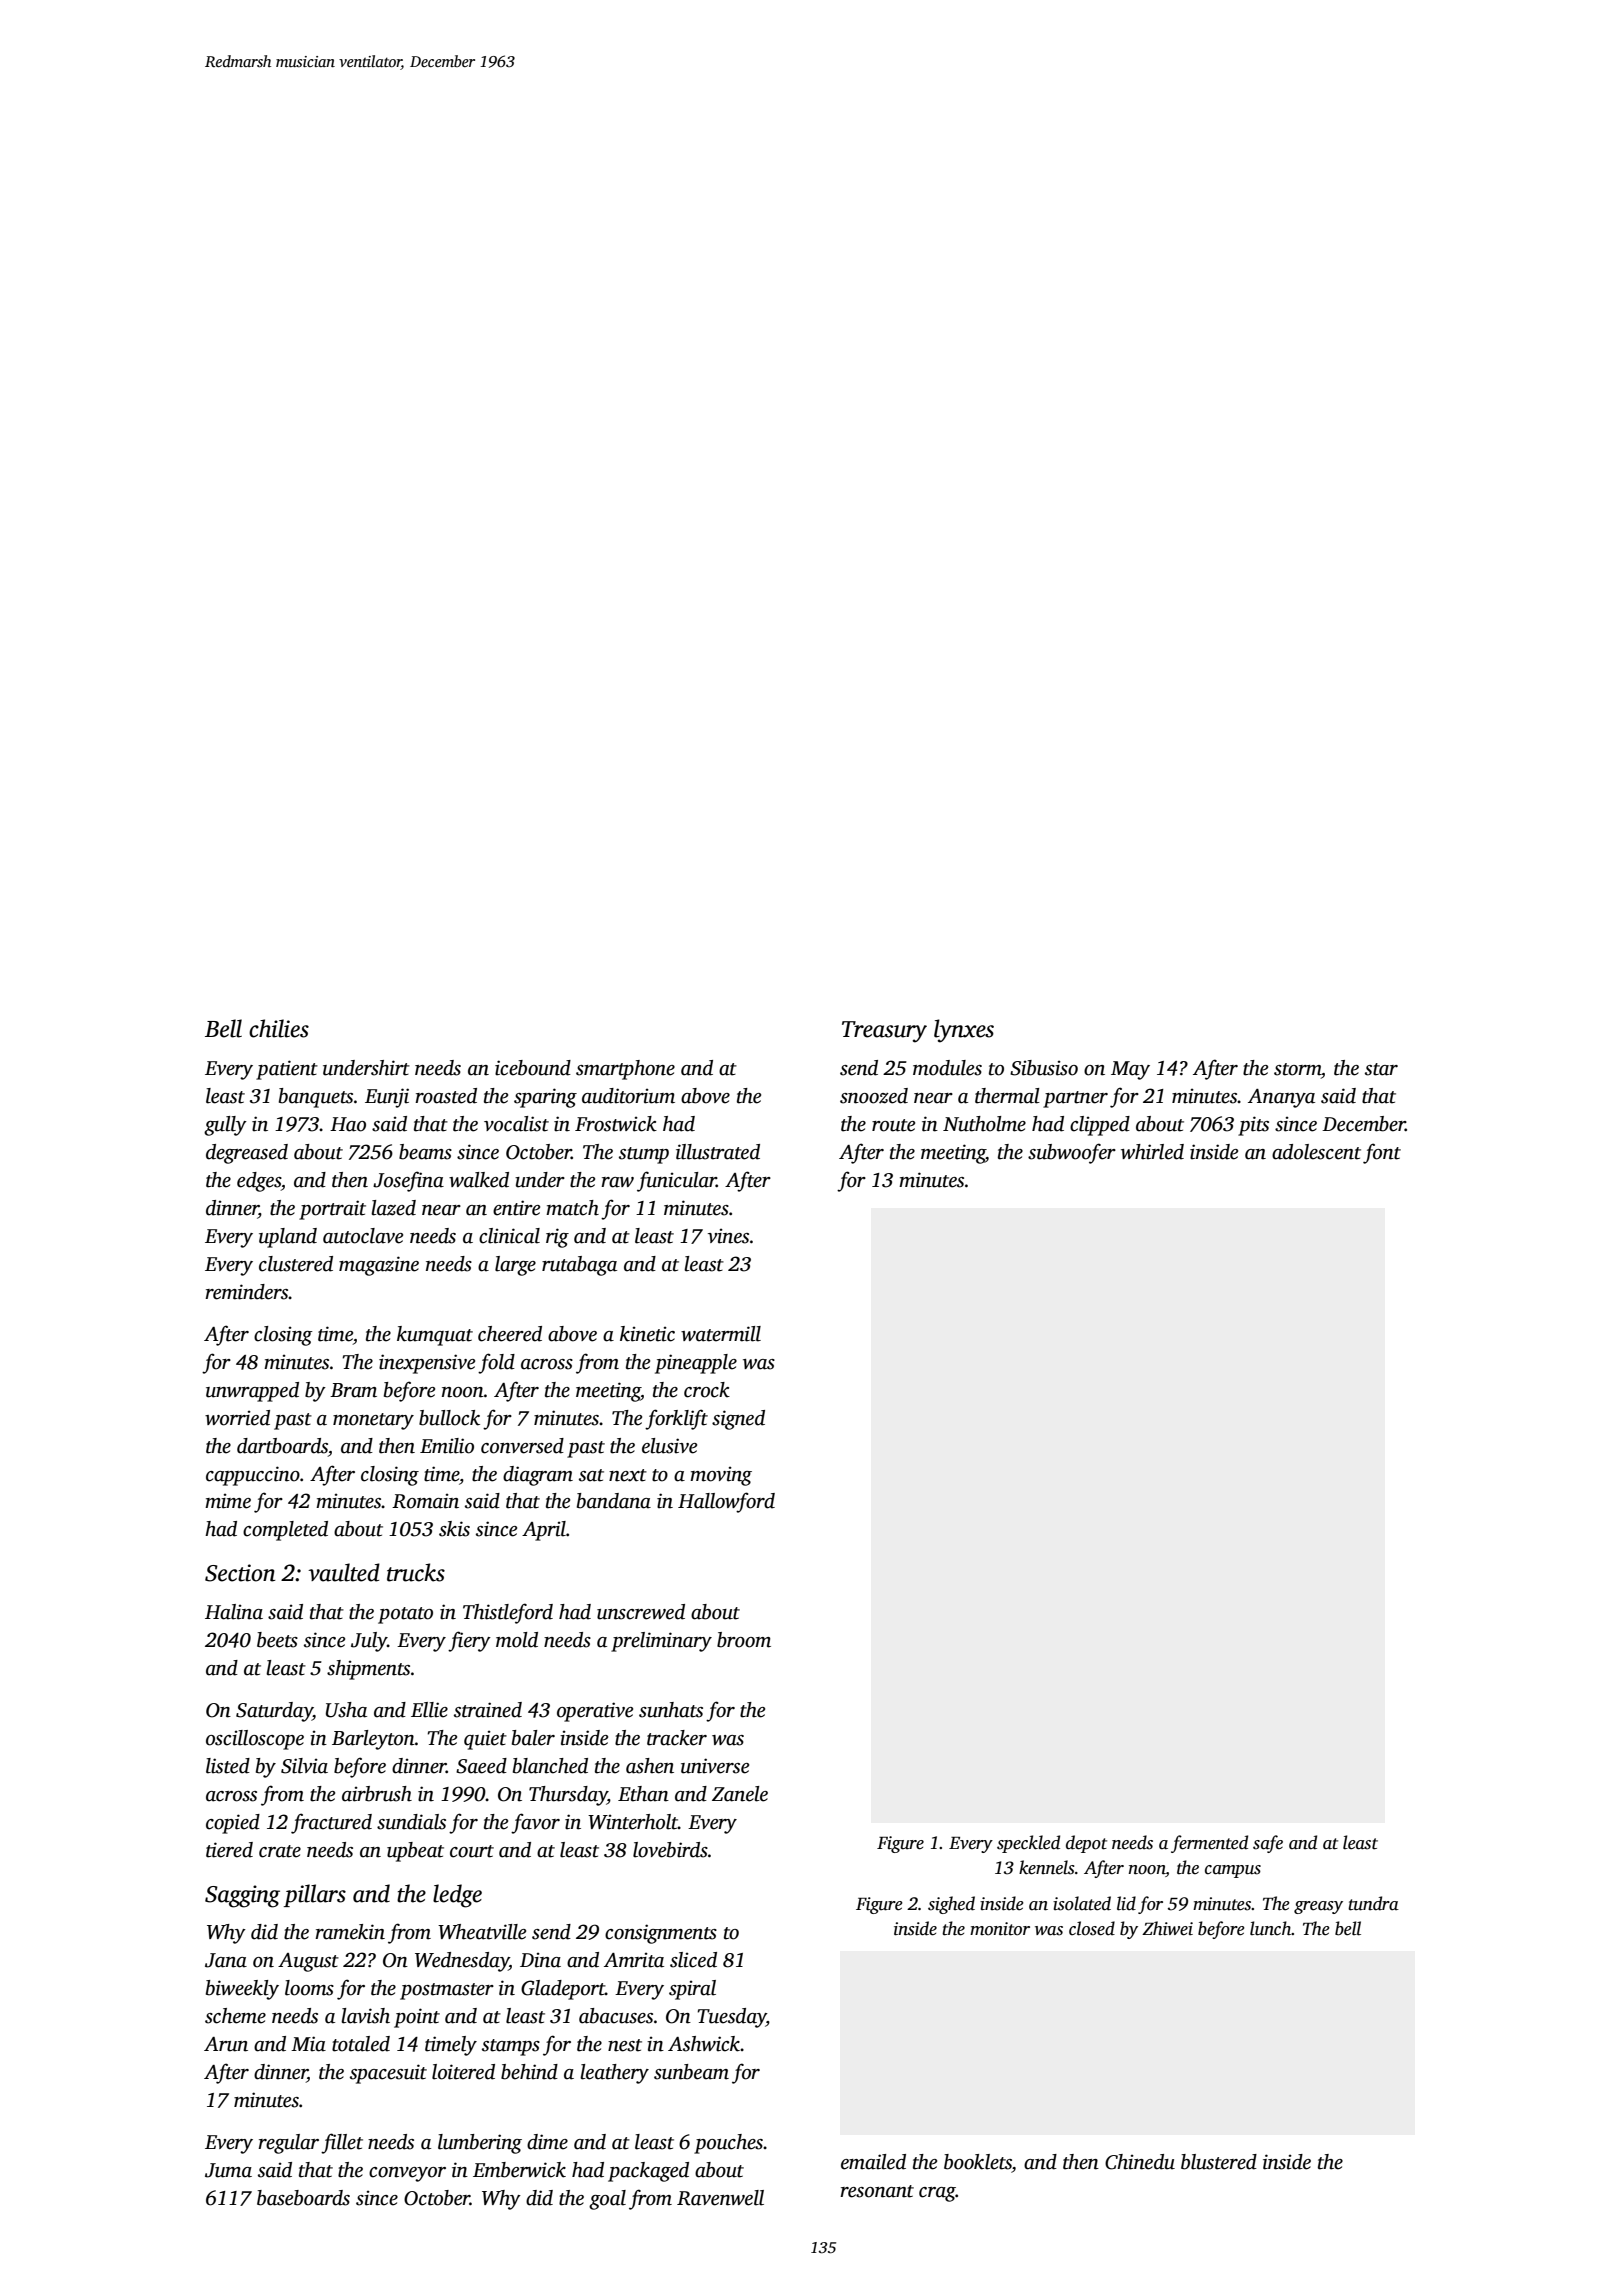  What do you see at coordinates (407, 2174) in the document?
I see `conveyor` at bounding box center [407, 2174].
